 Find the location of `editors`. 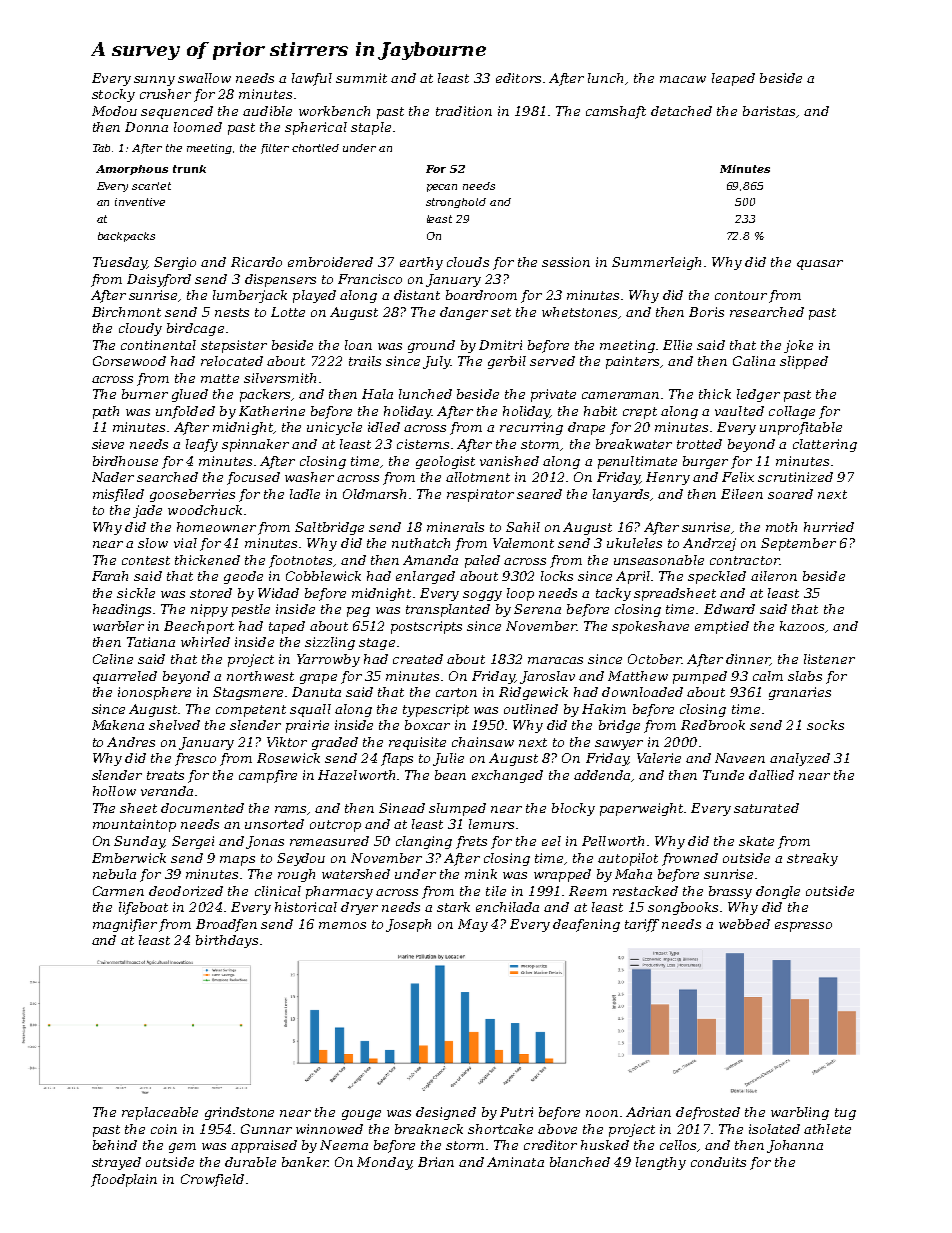

editors is located at coordinates (518, 78).
